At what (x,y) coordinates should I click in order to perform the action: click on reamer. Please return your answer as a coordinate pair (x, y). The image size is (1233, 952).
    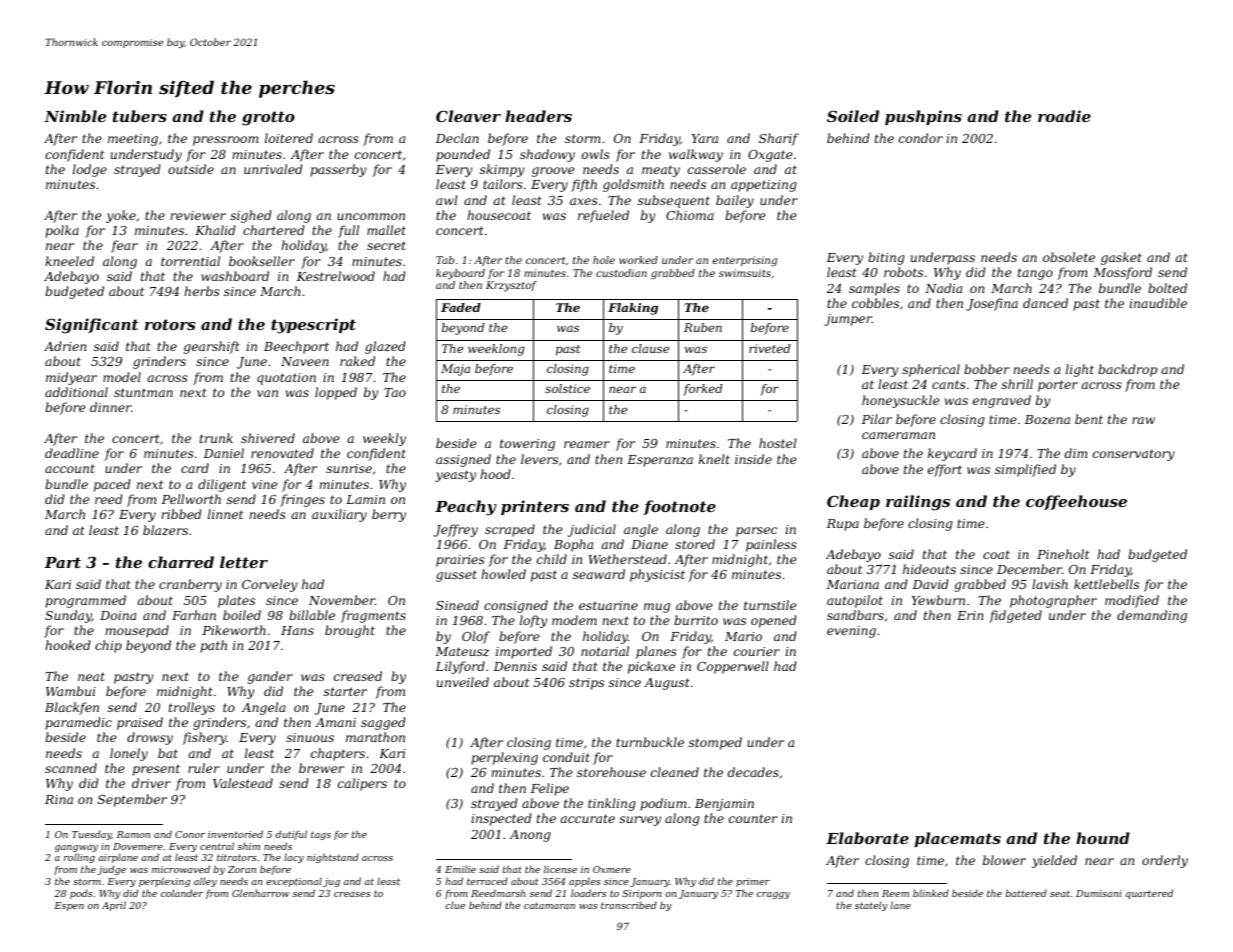
    Looking at the image, I should click on (587, 444).
